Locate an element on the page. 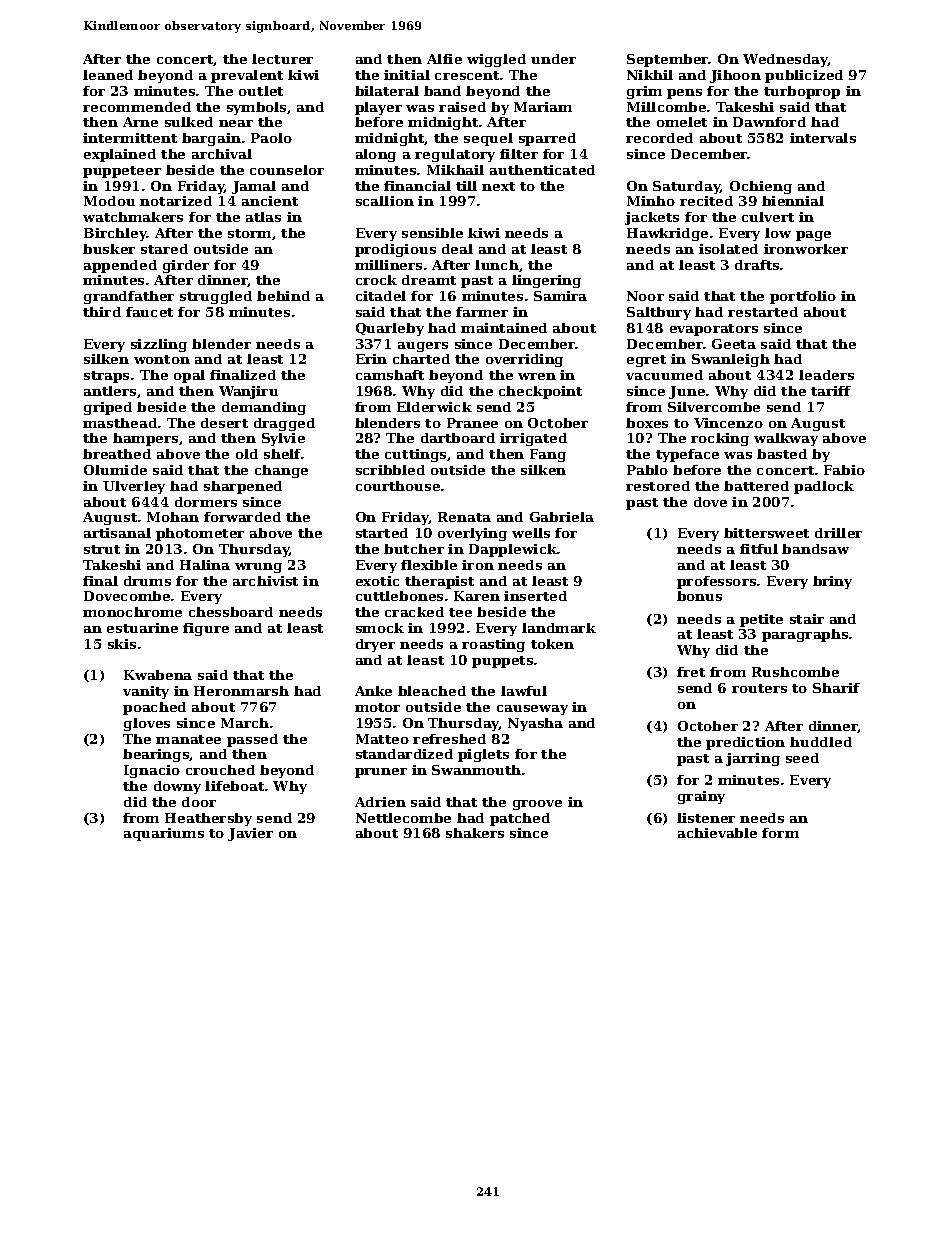 The height and width of the image is (1233, 952). Gabriela is located at coordinates (562, 517).
